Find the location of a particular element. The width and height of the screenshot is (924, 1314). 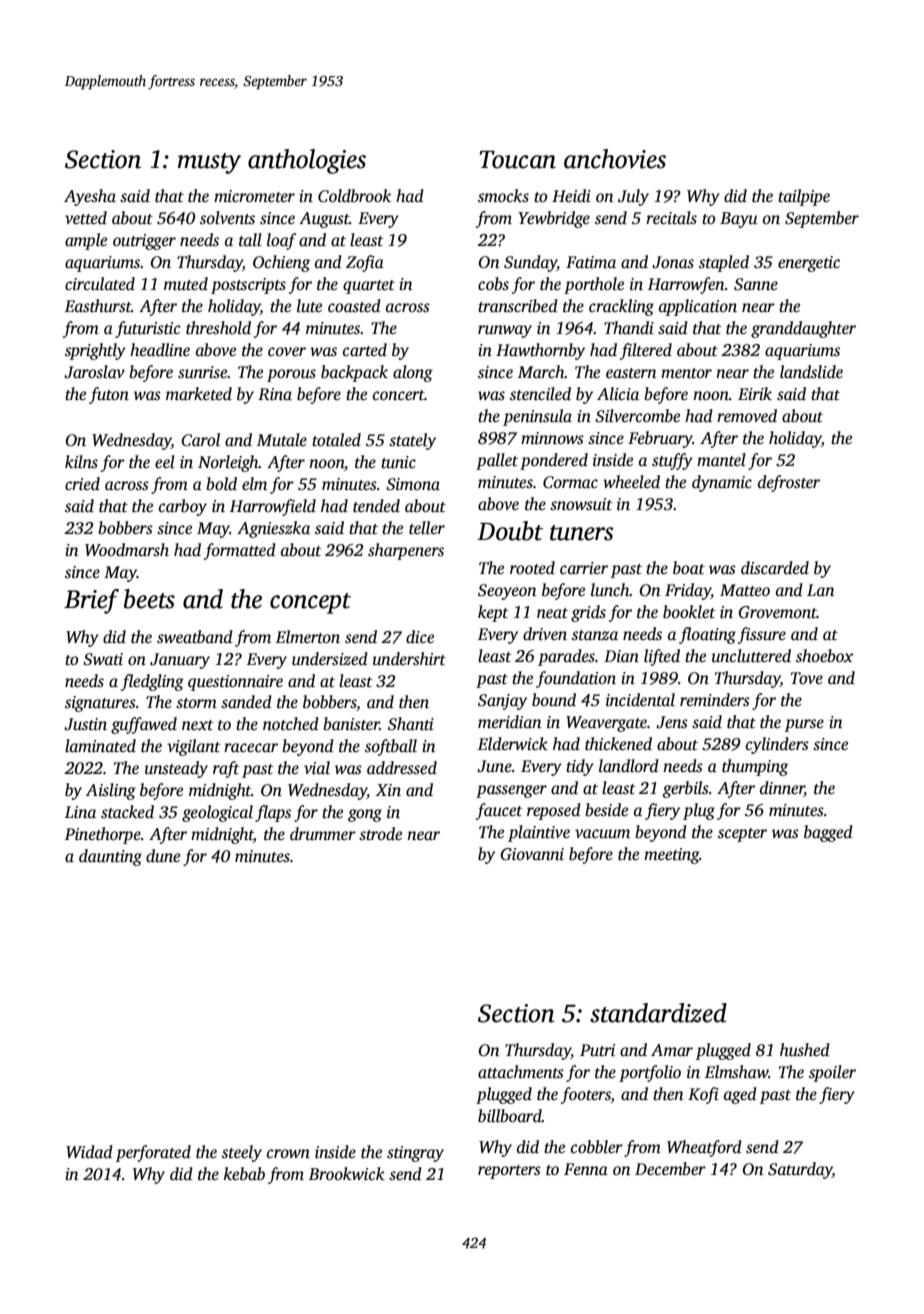

threshold is located at coordinates (218, 328).
